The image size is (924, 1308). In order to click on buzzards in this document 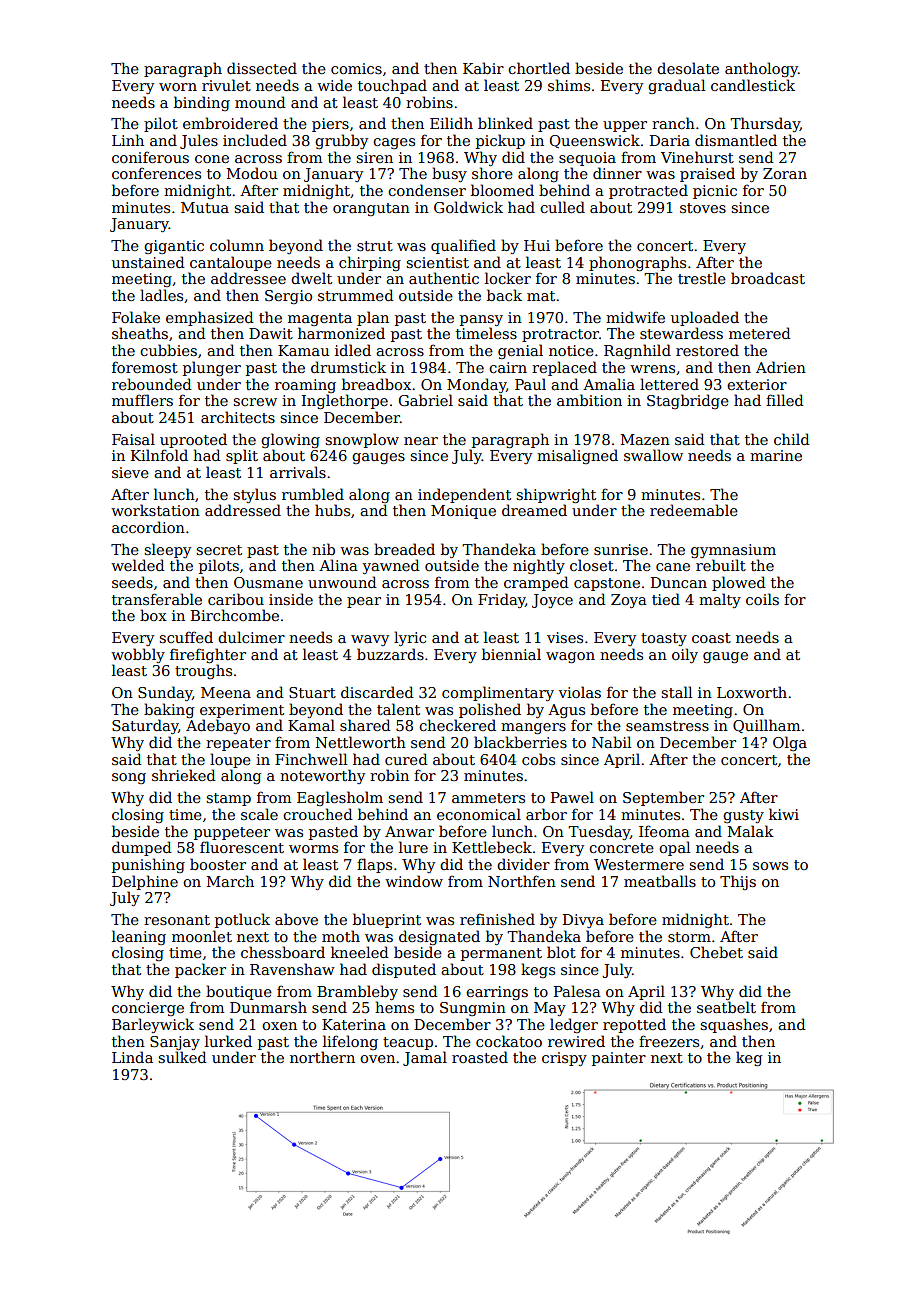, I will do `click(390, 654)`.
